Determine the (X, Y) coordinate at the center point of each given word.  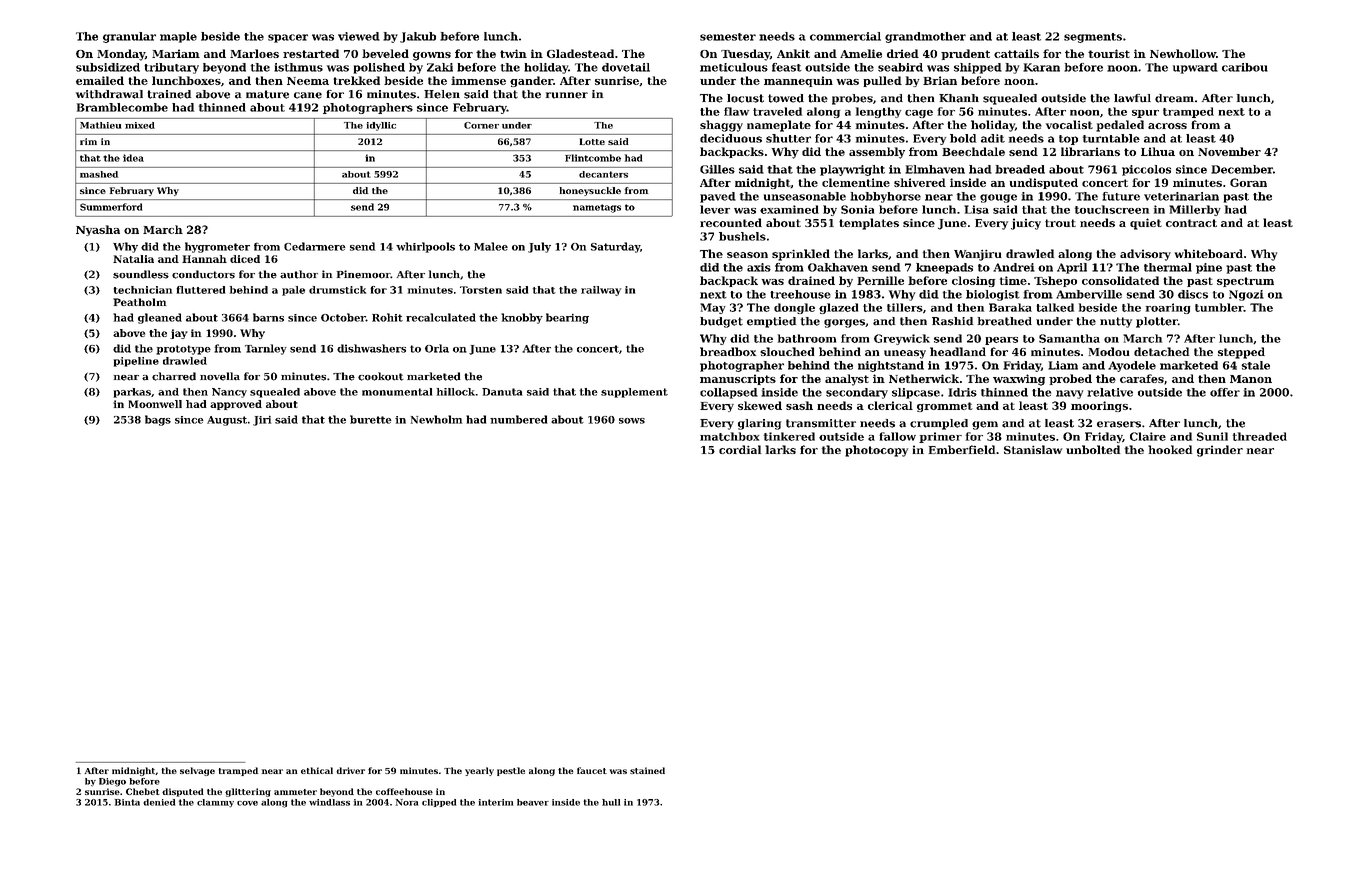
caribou (1245, 67)
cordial (740, 449)
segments (1093, 38)
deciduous (731, 138)
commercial (845, 36)
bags (158, 420)
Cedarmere (314, 246)
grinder (1220, 451)
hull (611, 802)
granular (129, 37)
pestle (511, 771)
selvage (197, 771)
